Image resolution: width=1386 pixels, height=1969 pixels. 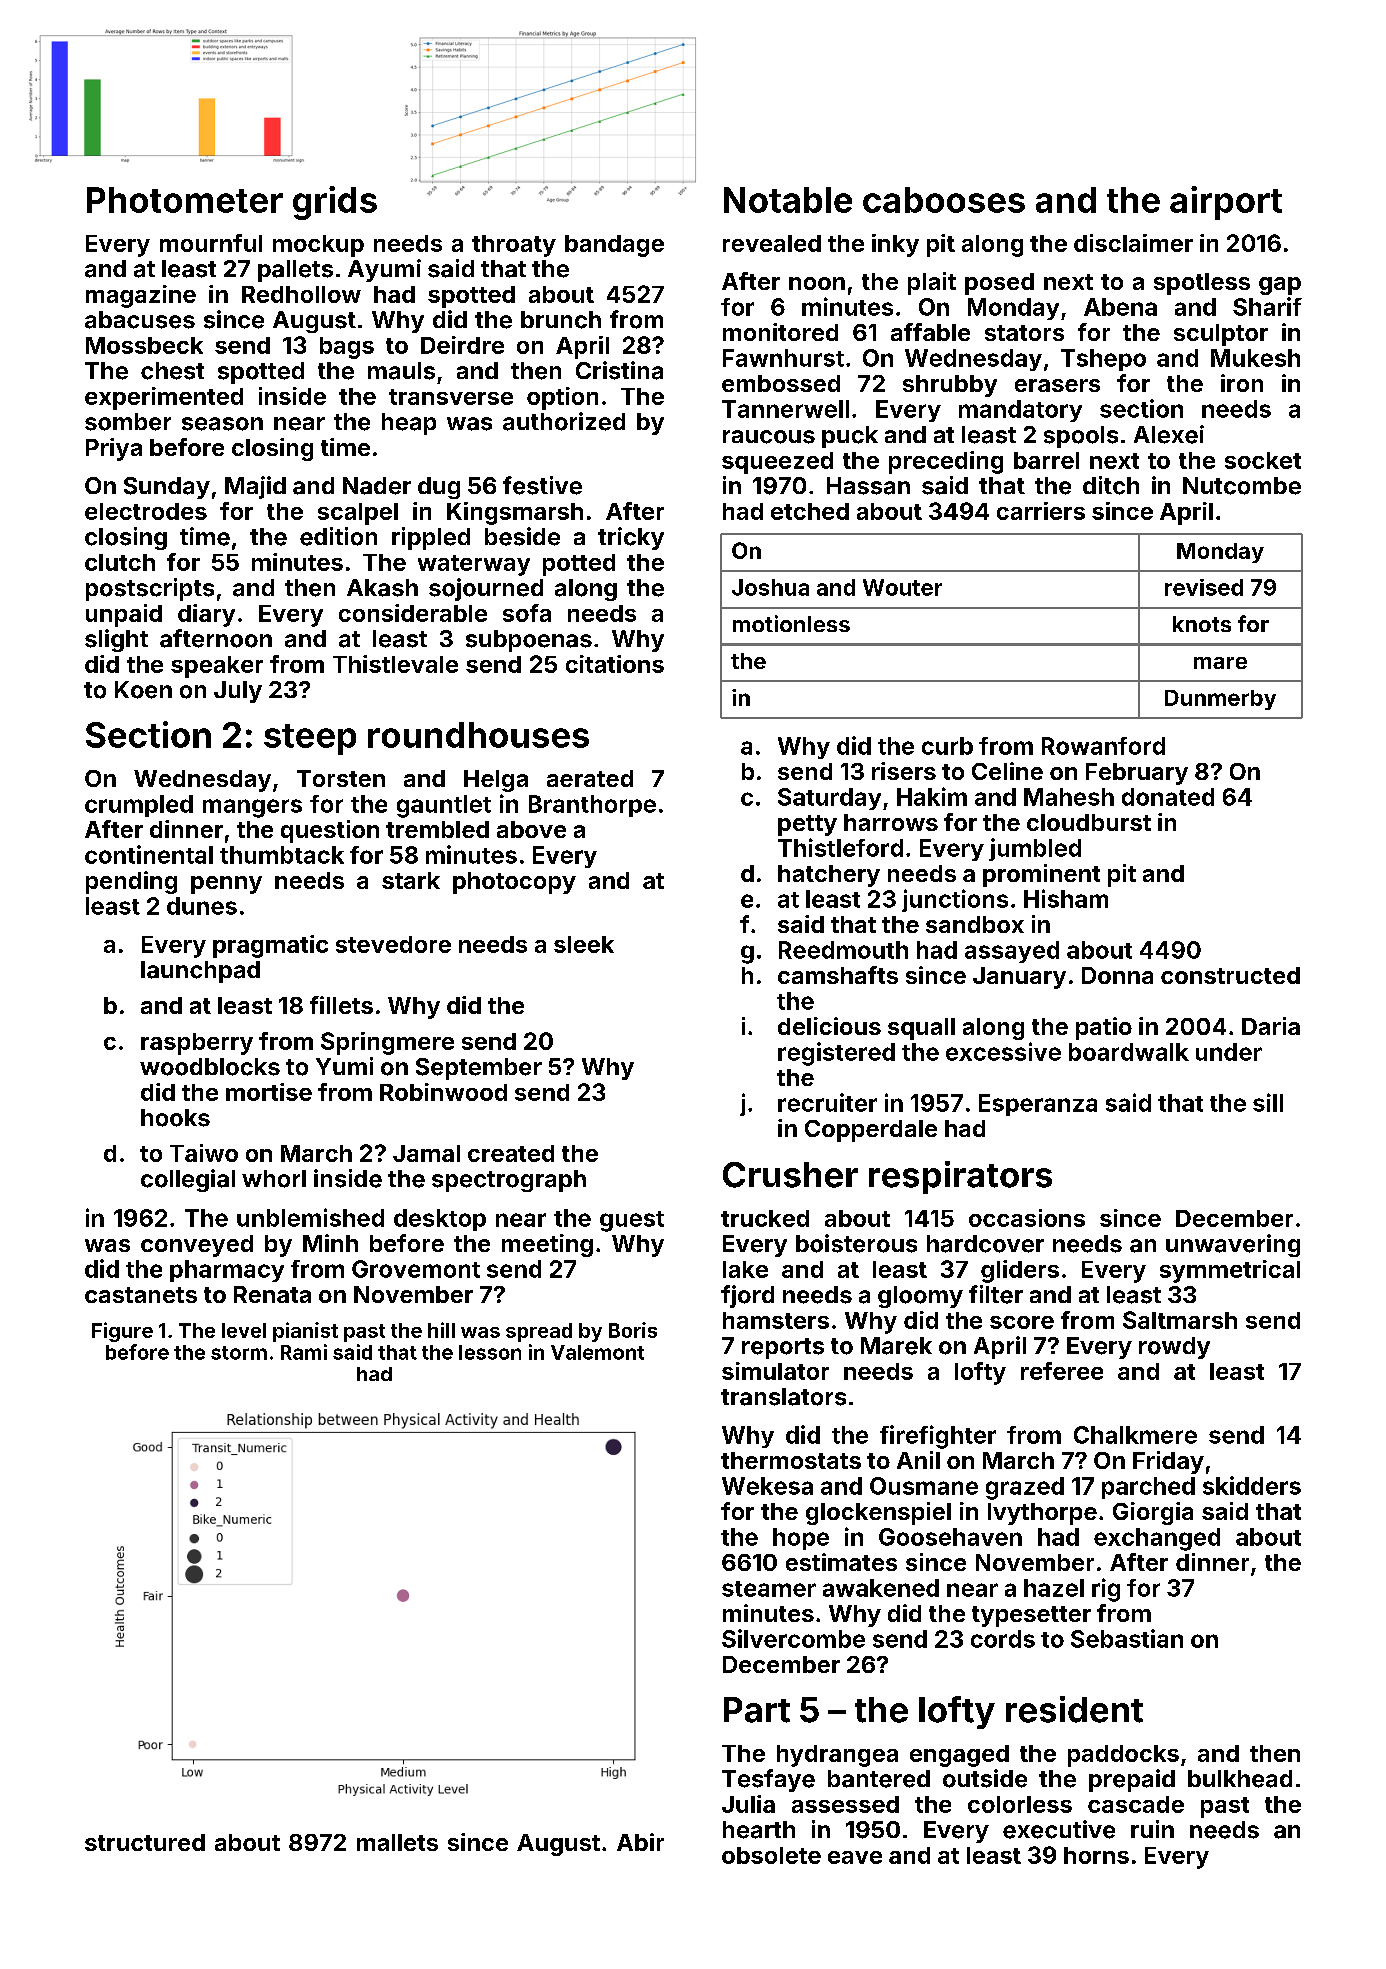 I want to click on disclaimer, so click(x=1133, y=243).
